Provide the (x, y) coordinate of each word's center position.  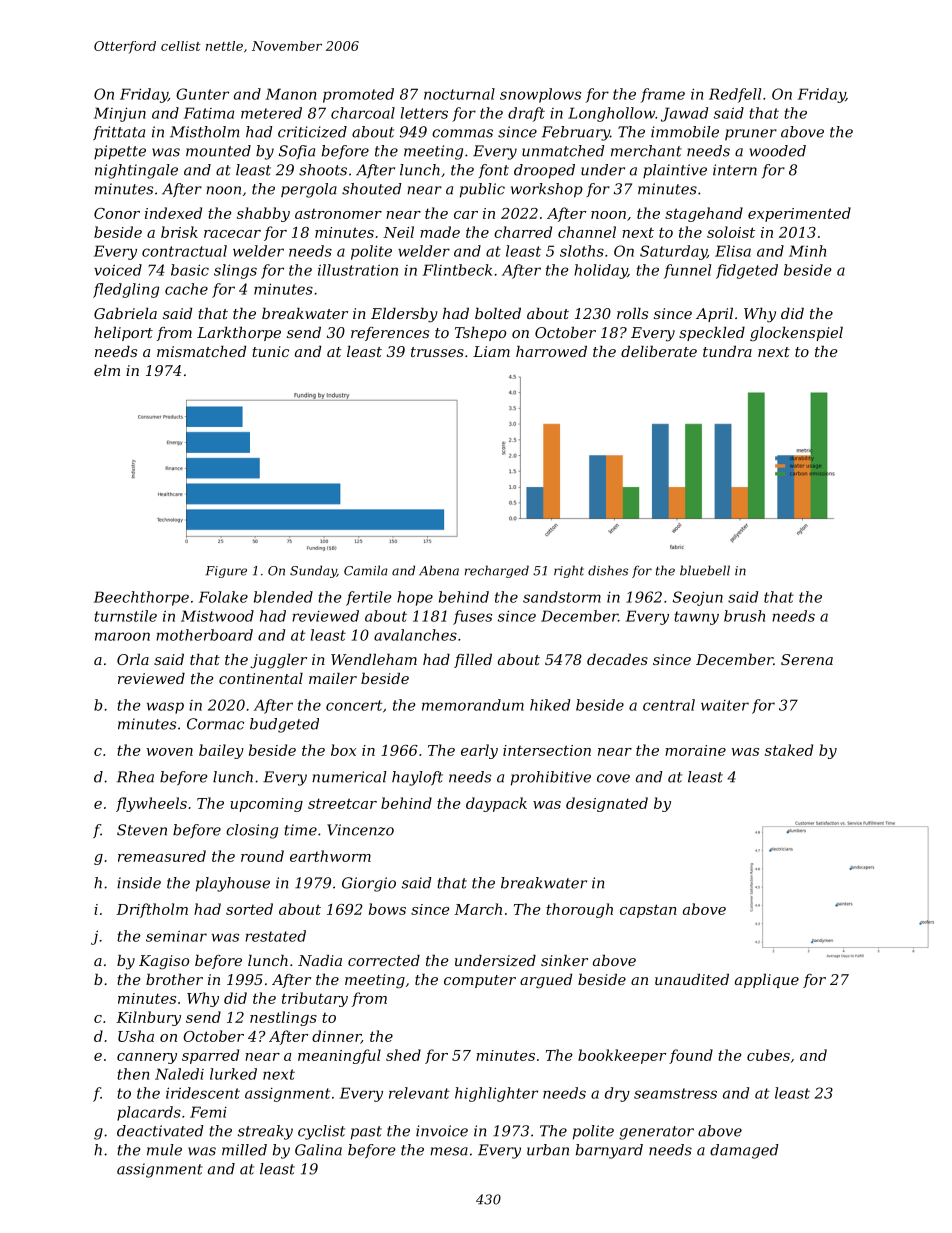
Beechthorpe (141, 598)
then (133, 1074)
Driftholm (152, 910)
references (390, 334)
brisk (179, 232)
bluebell (705, 570)
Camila (365, 570)
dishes (608, 570)
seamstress (675, 1093)
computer (480, 981)
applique (767, 981)
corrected (384, 960)
